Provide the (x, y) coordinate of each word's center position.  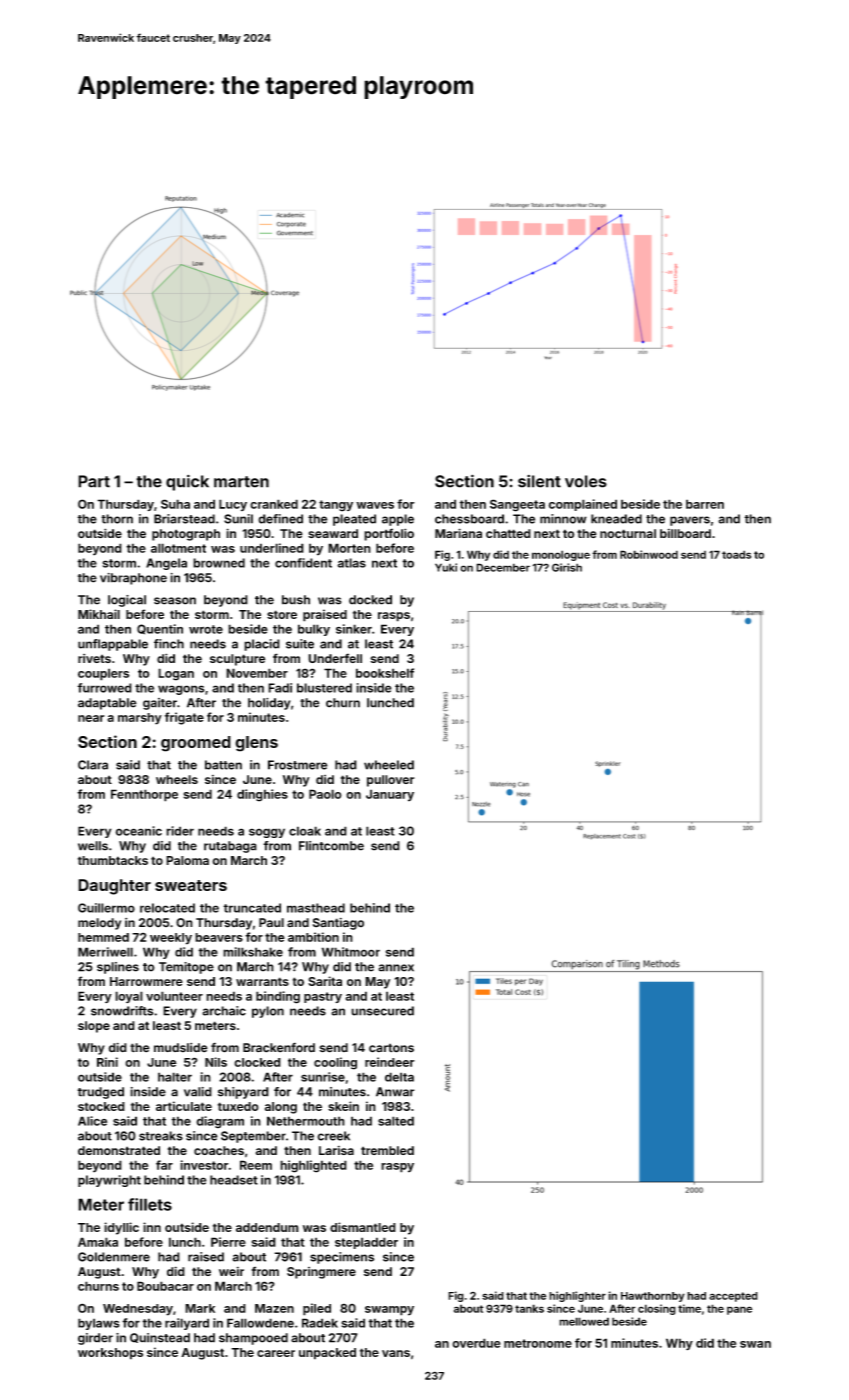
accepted (733, 1297)
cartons (391, 1048)
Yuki (446, 567)
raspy (397, 1168)
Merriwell (105, 952)
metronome (538, 1343)
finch (169, 644)
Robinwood (649, 554)
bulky (314, 630)
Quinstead (160, 1338)
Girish (567, 567)
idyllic (121, 1228)
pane (739, 1310)
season (175, 601)
